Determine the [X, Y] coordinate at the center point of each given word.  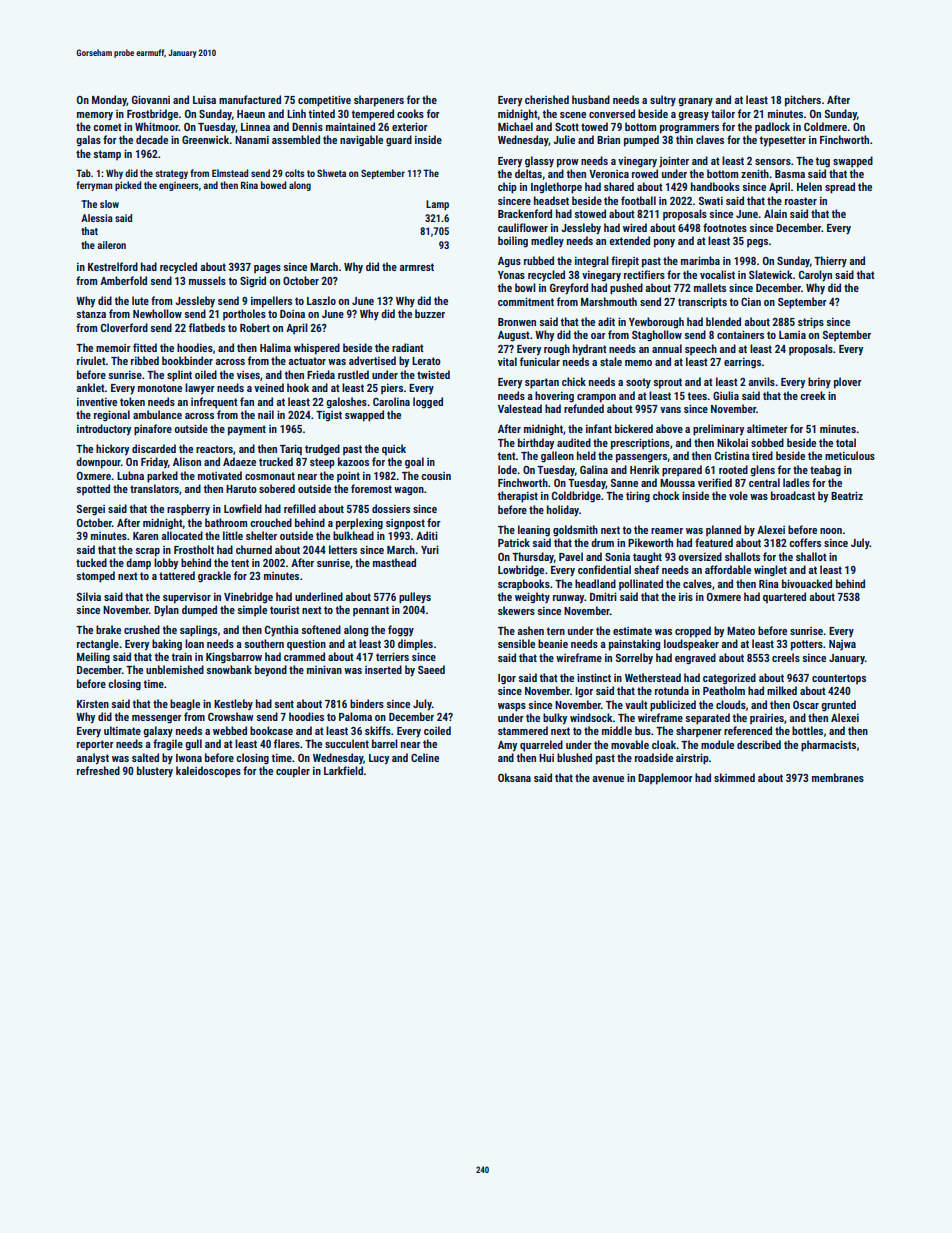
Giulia [726, 395]
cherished [547, 99]
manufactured [250, 99]
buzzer [430, 313]
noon [831, 531]
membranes [838, 777]
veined [269, 387]
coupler [293, 772]
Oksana [514, 777]
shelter [261, 535]
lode [507, 469]
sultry [663, 100]
